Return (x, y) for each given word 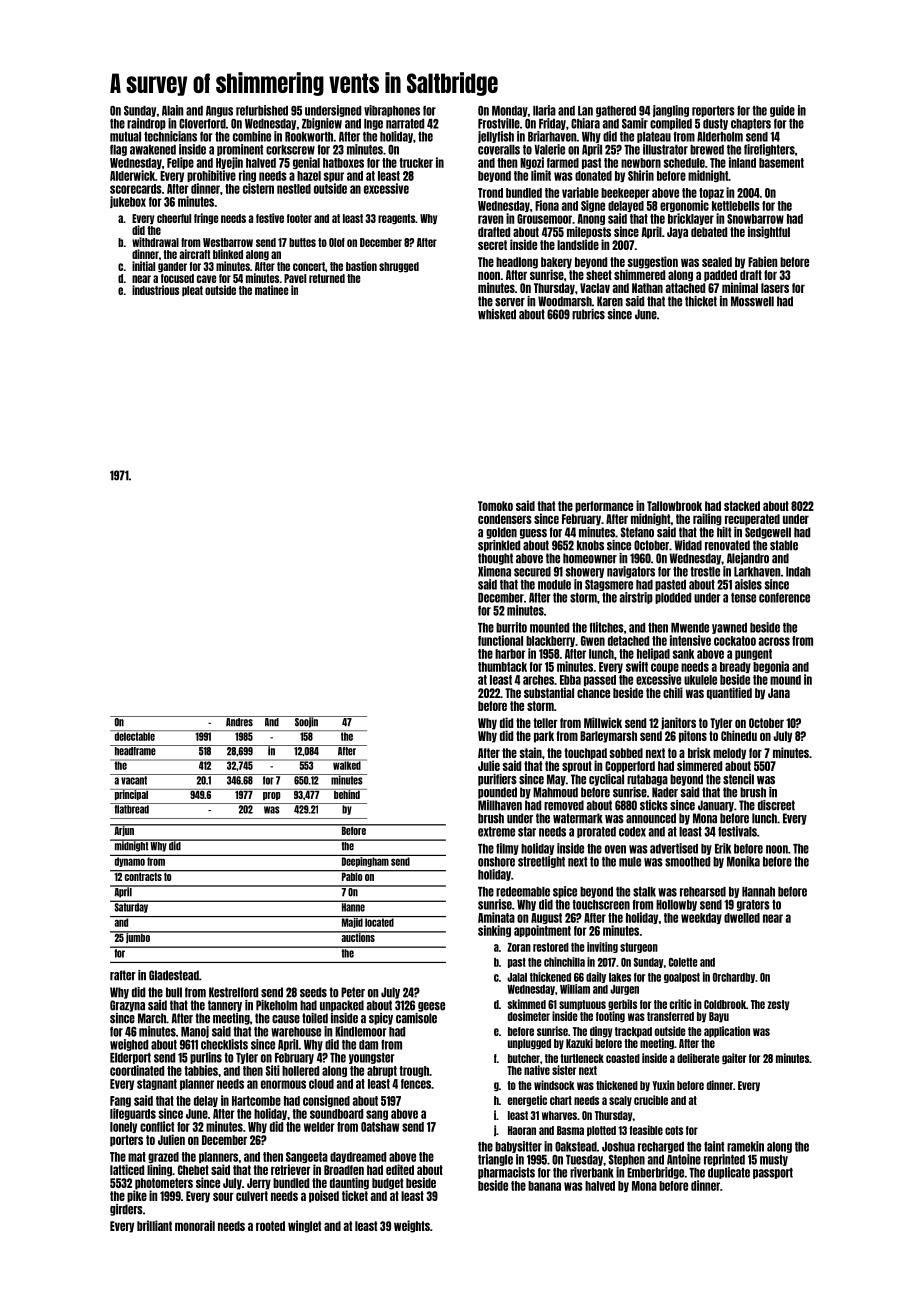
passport (773, 1173)
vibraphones (392, 111)
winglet (304, 1226)
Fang (120, 1101)
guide (782, 111)
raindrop (146, 124)
